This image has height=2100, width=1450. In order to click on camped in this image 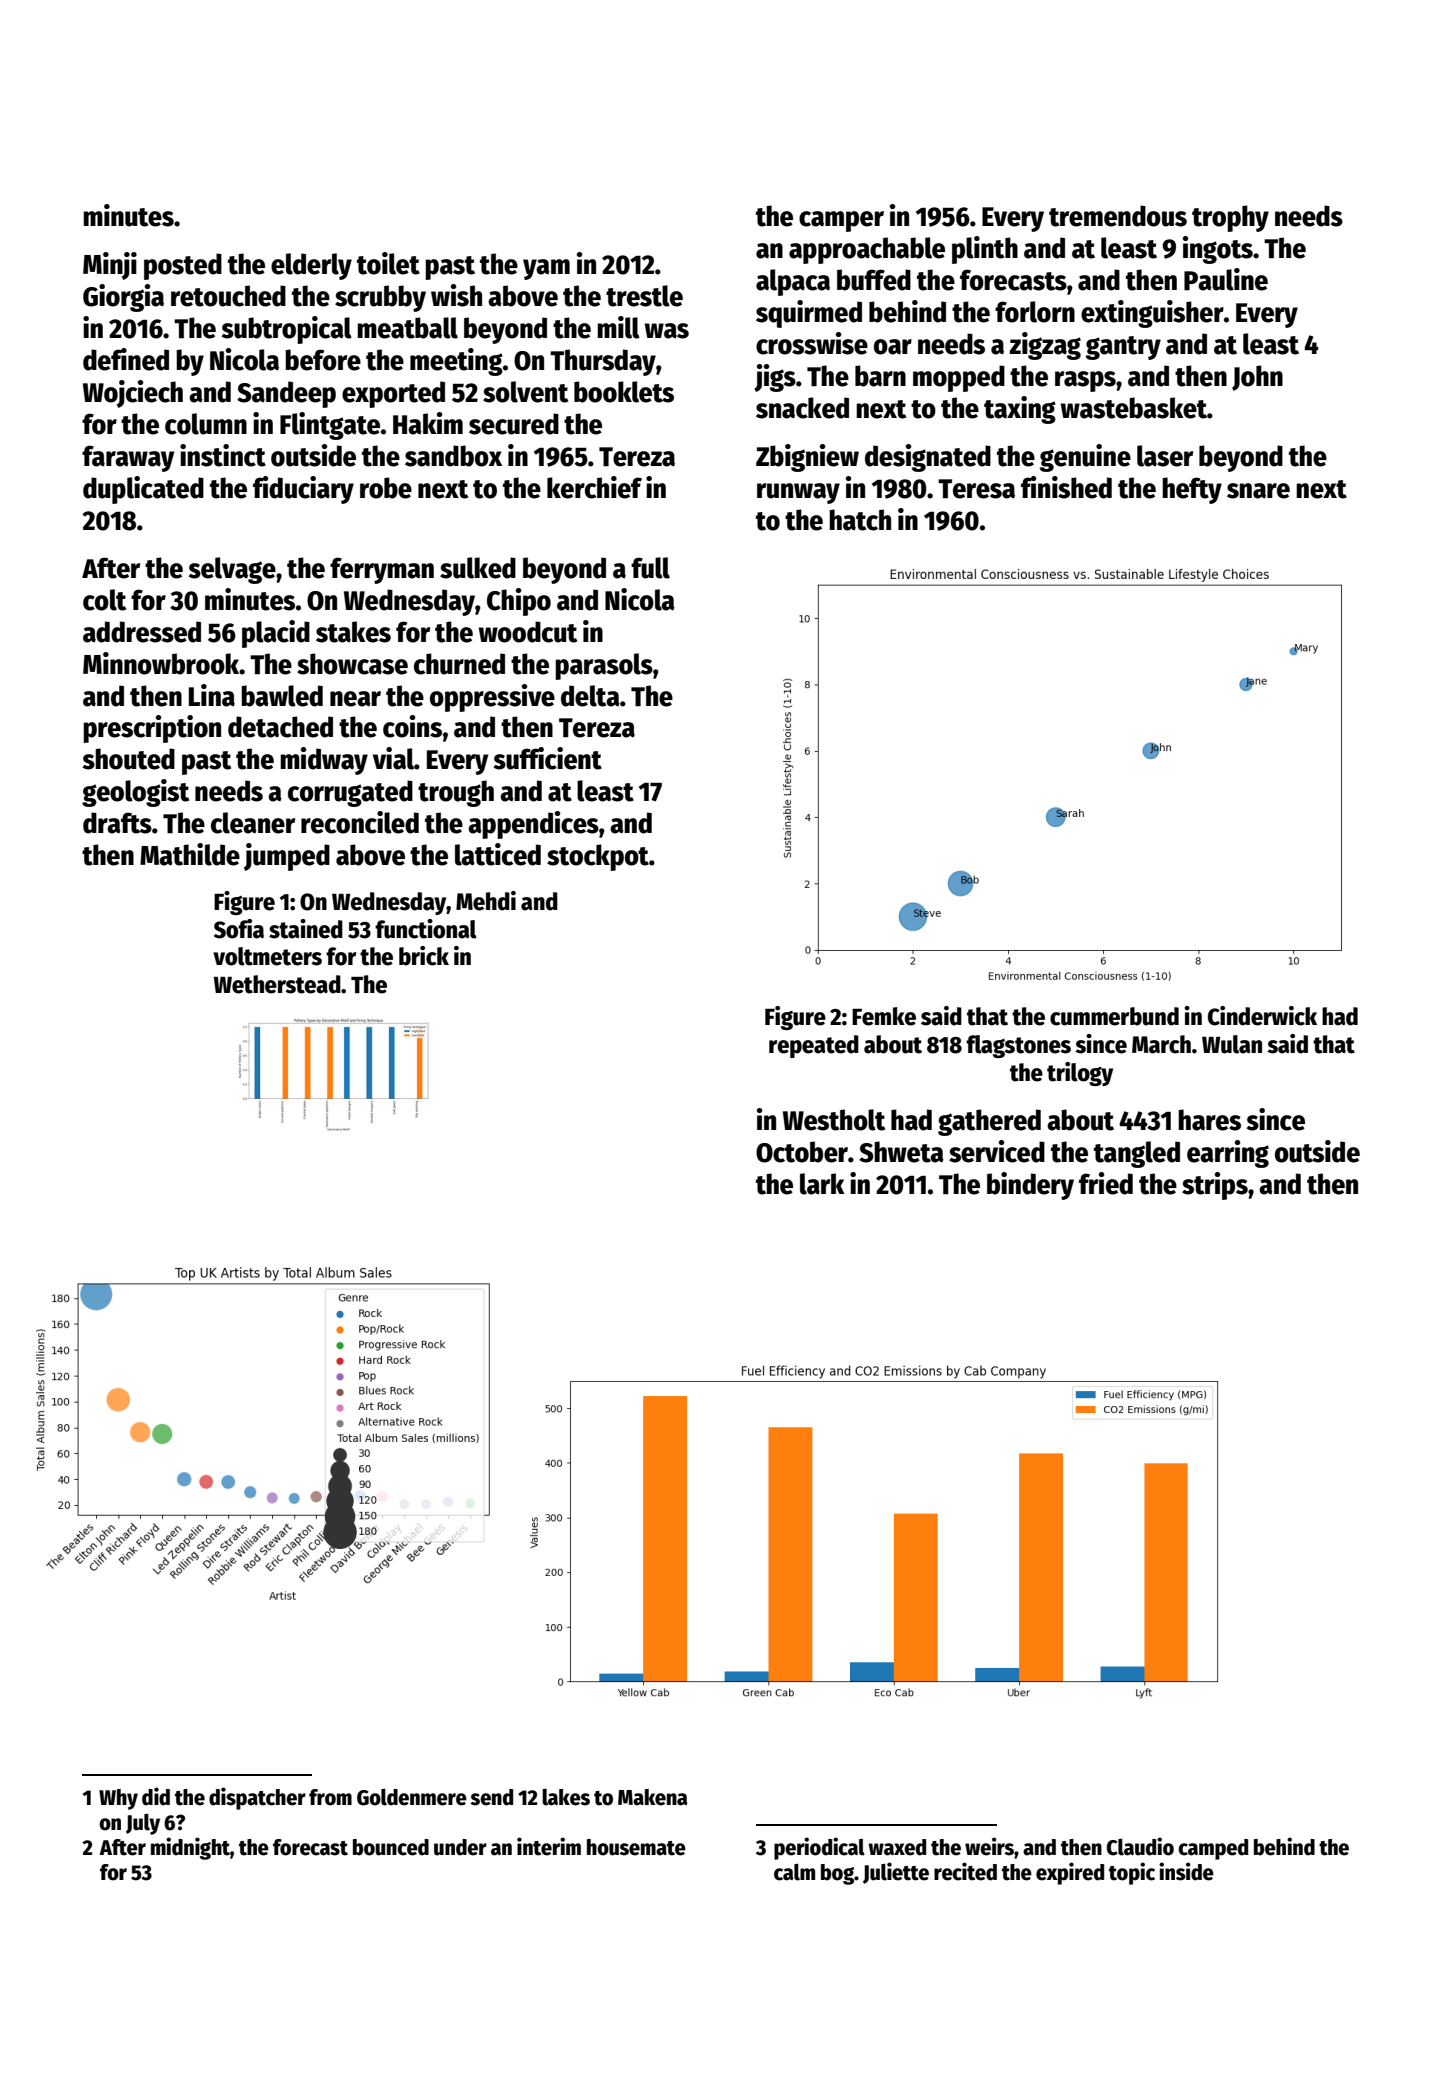, I will do `click(1213, 1849)`.
